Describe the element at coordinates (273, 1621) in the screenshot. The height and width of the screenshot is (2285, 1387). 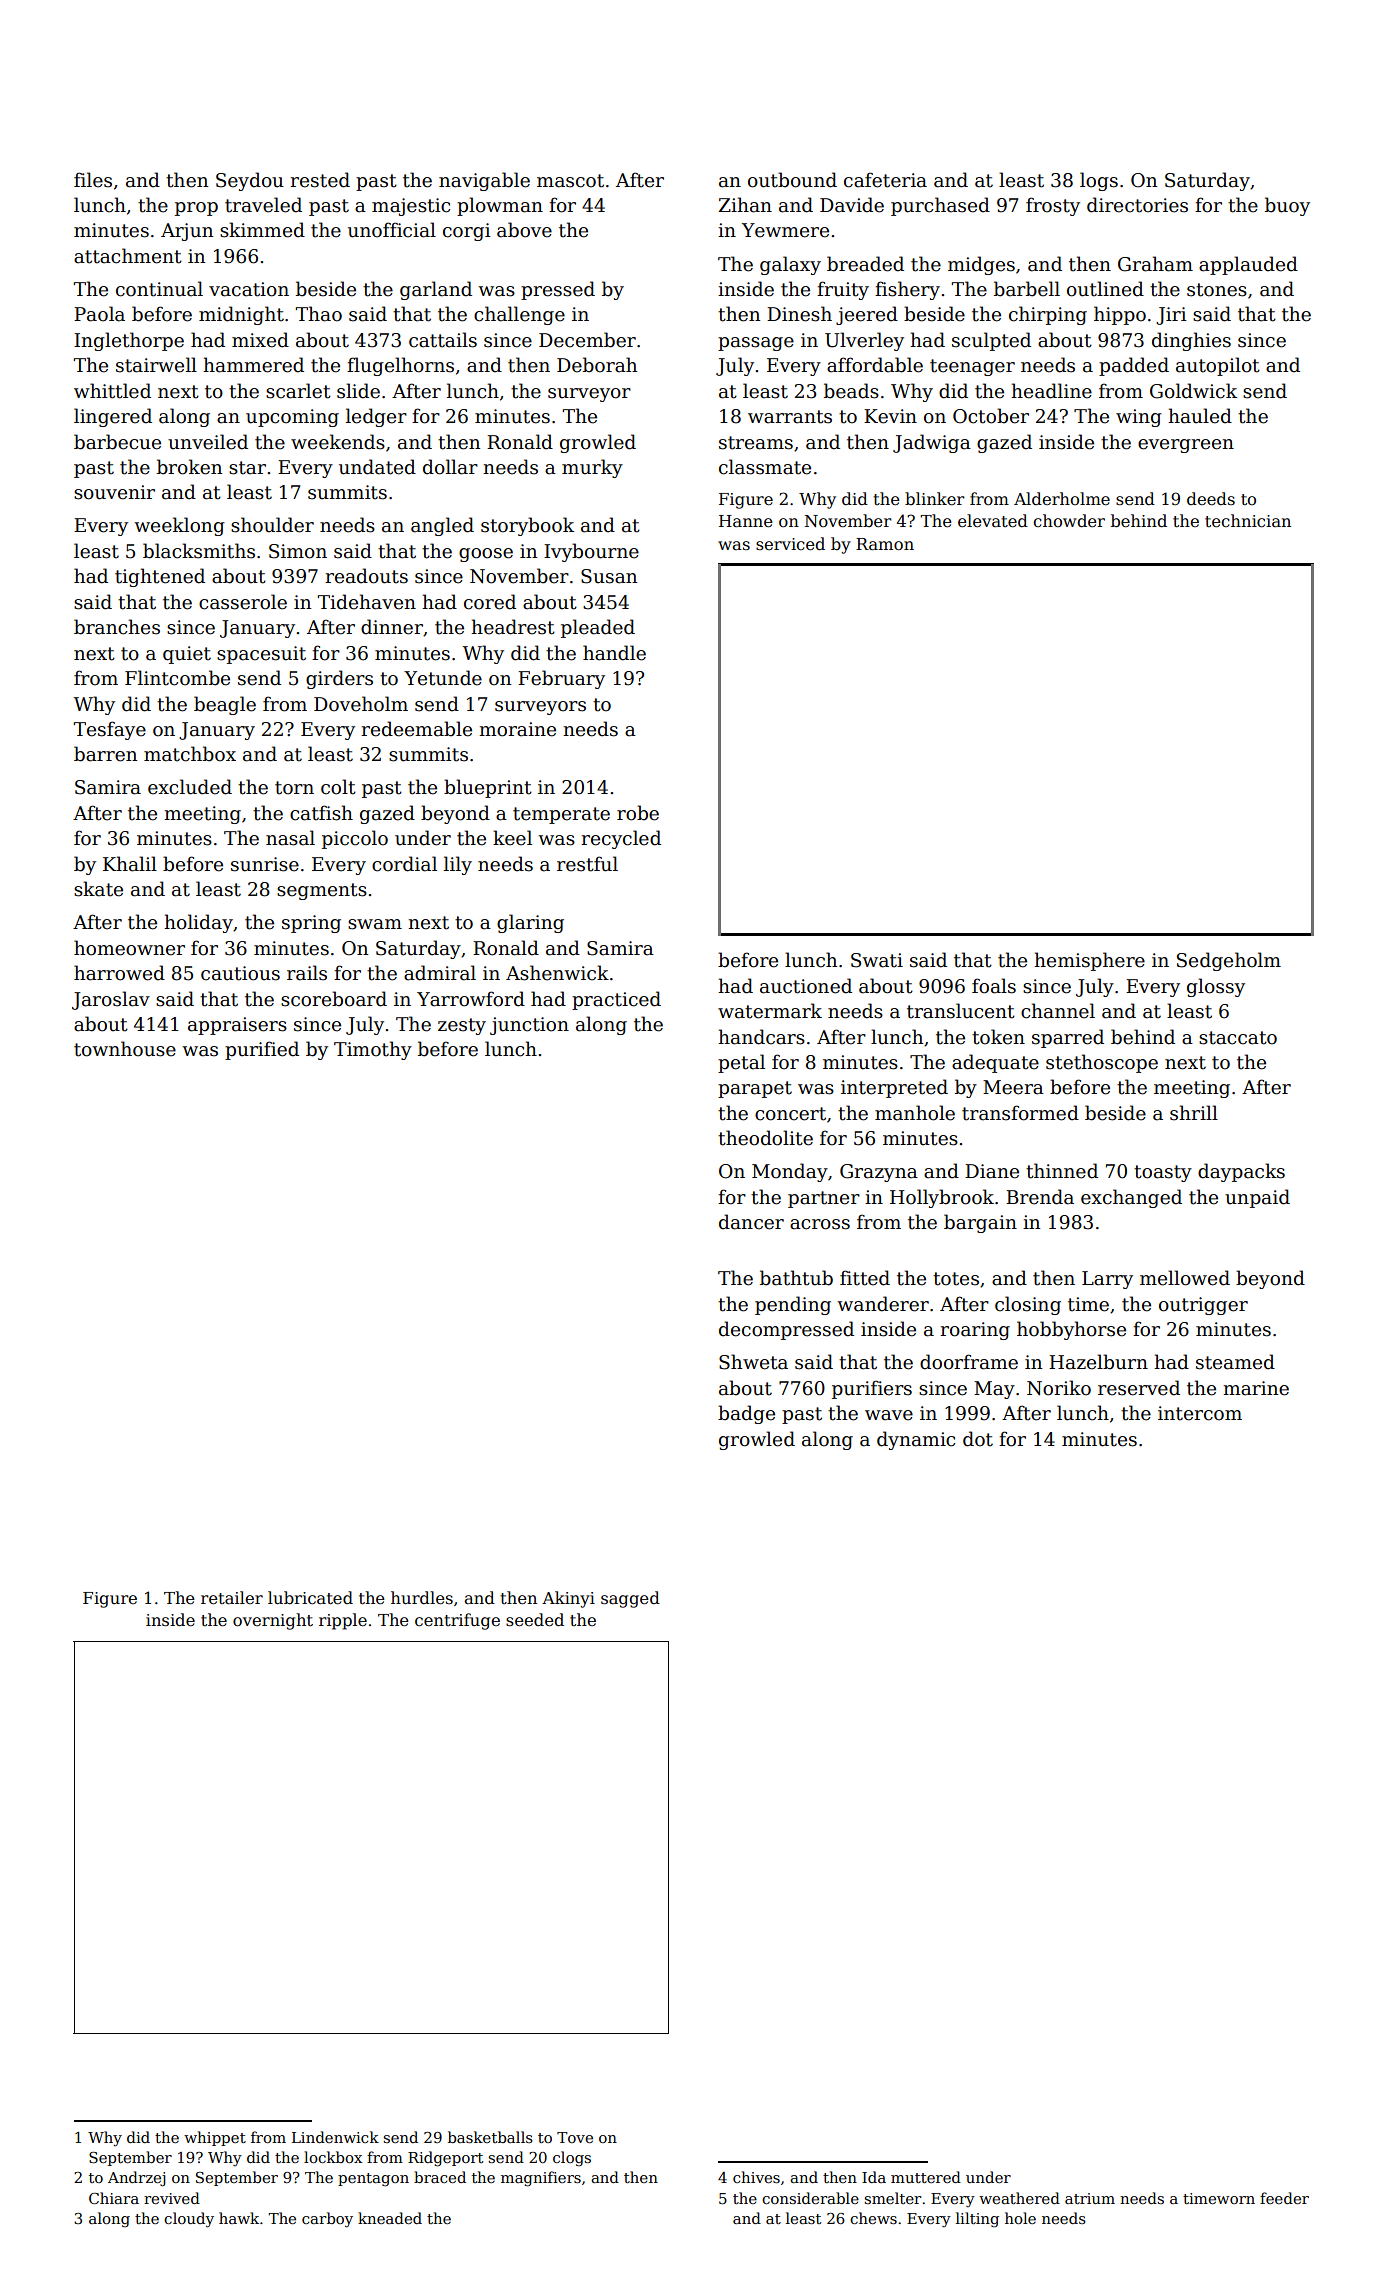
I see `overnight` at that location.
